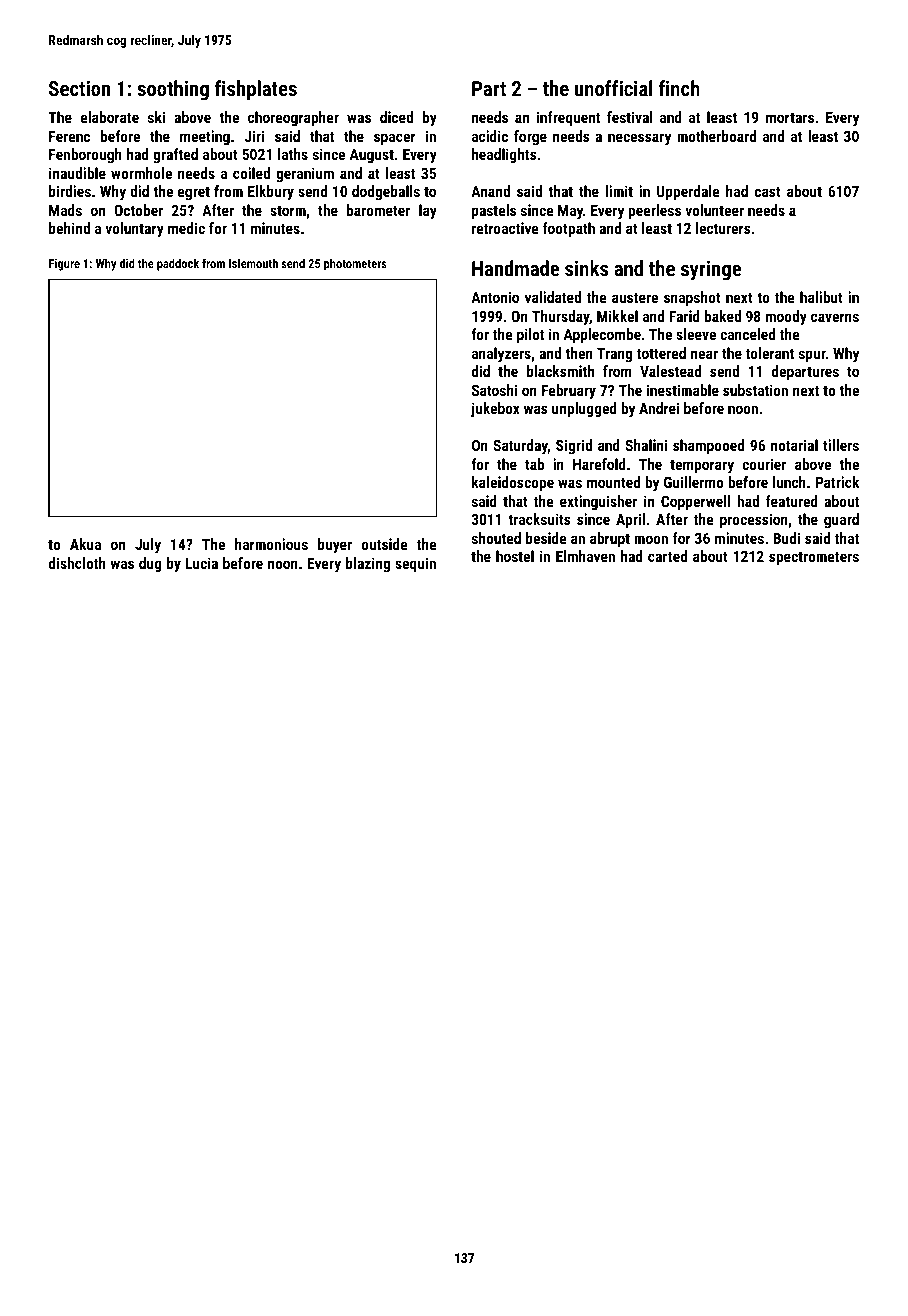 This screenshot has height=1316, width=908. What do you see at coordinates (495, 410) in the screenshot?
I see `jukebox` at bounding box center [495, 410].
